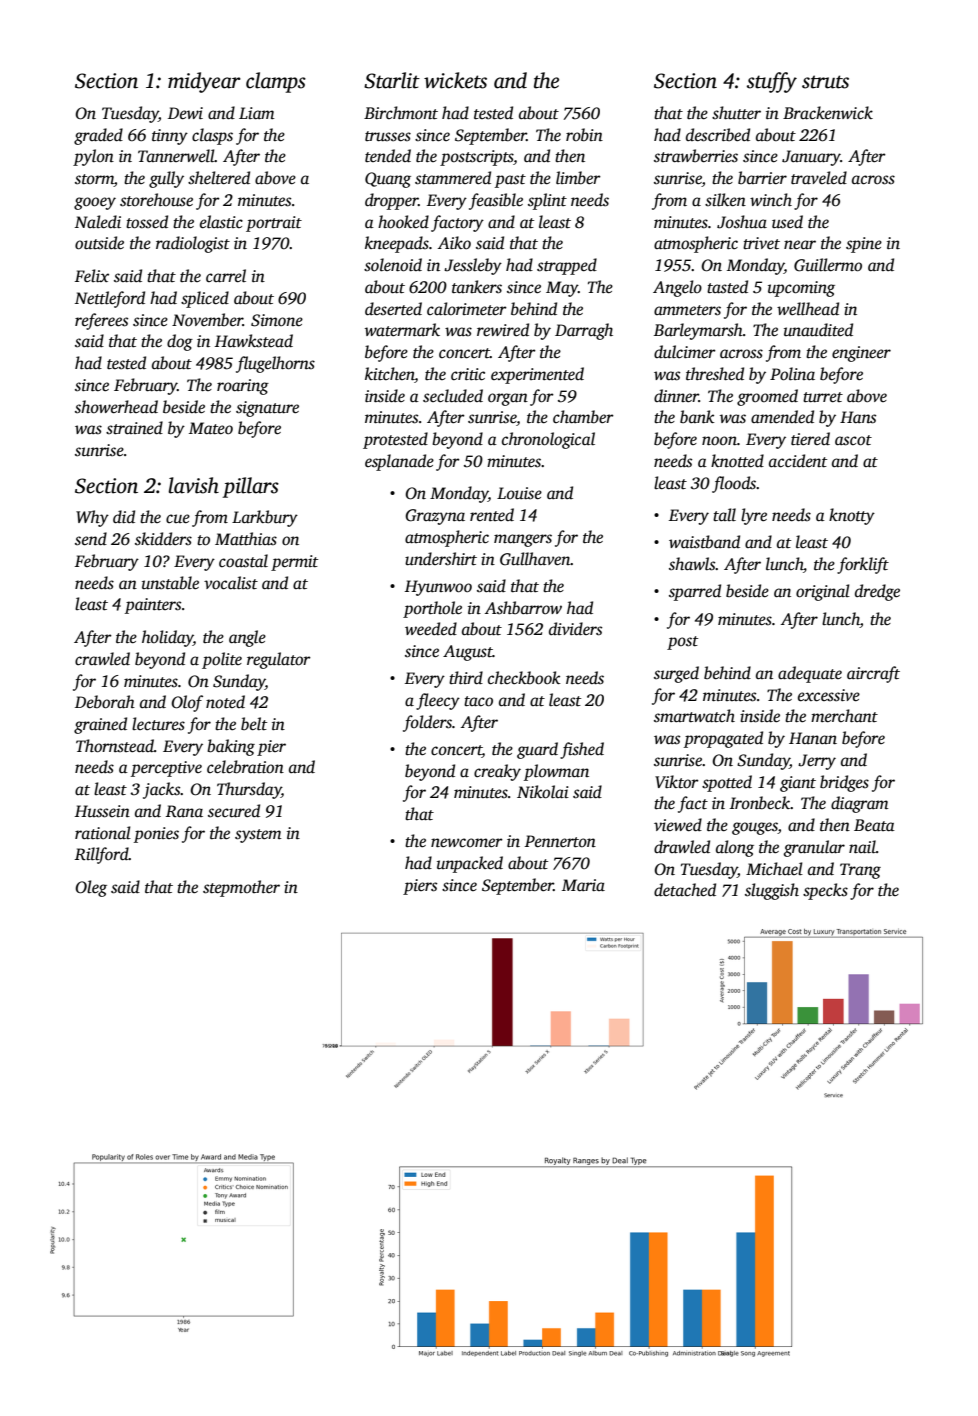 This screenshot has height=1416, width=978. What do you see at coordinates (718, 135) in the screenshot?
I see `described` at bounding box center [718, 135].
